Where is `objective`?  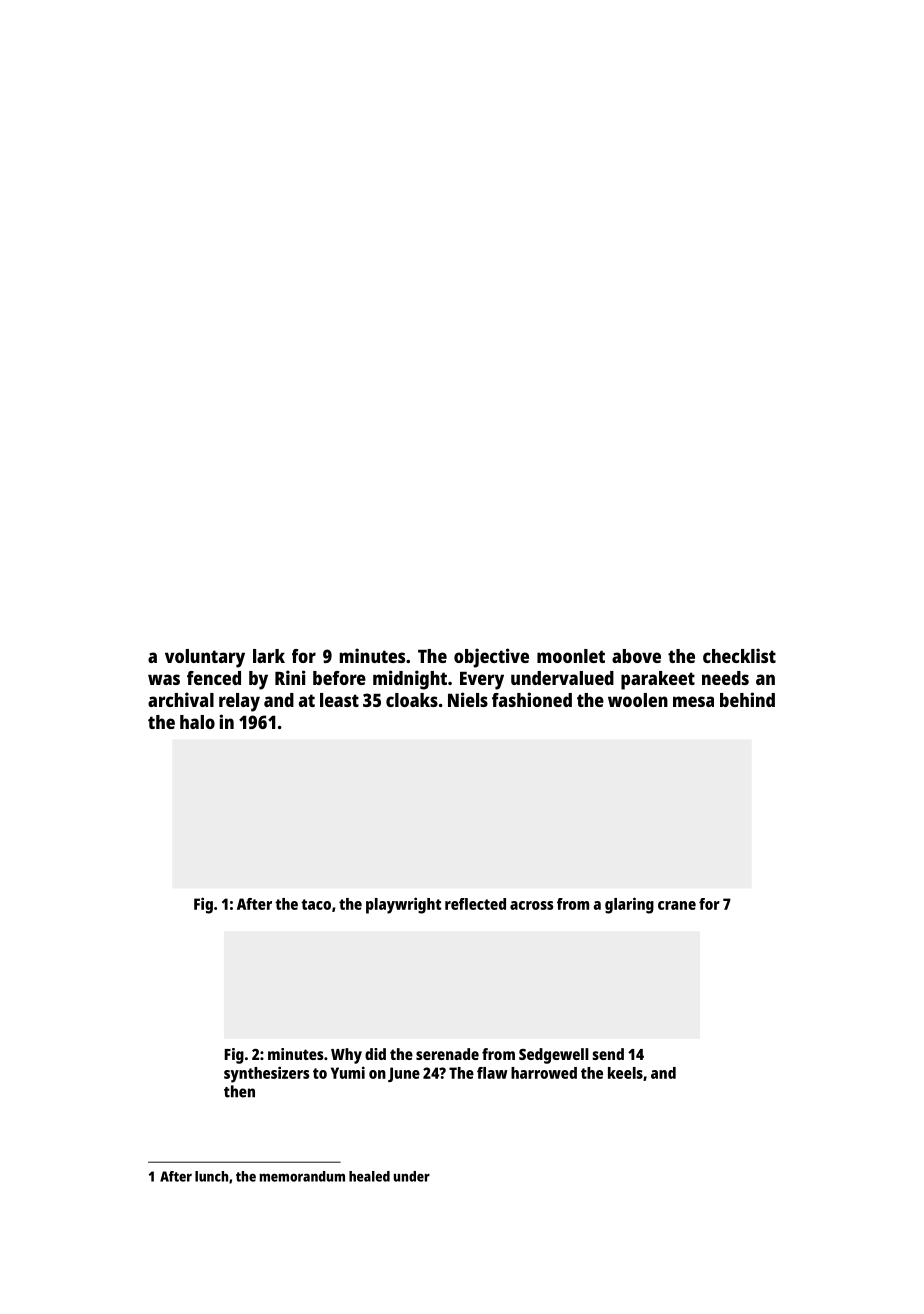 objective is located at coordinates (491, 658).
